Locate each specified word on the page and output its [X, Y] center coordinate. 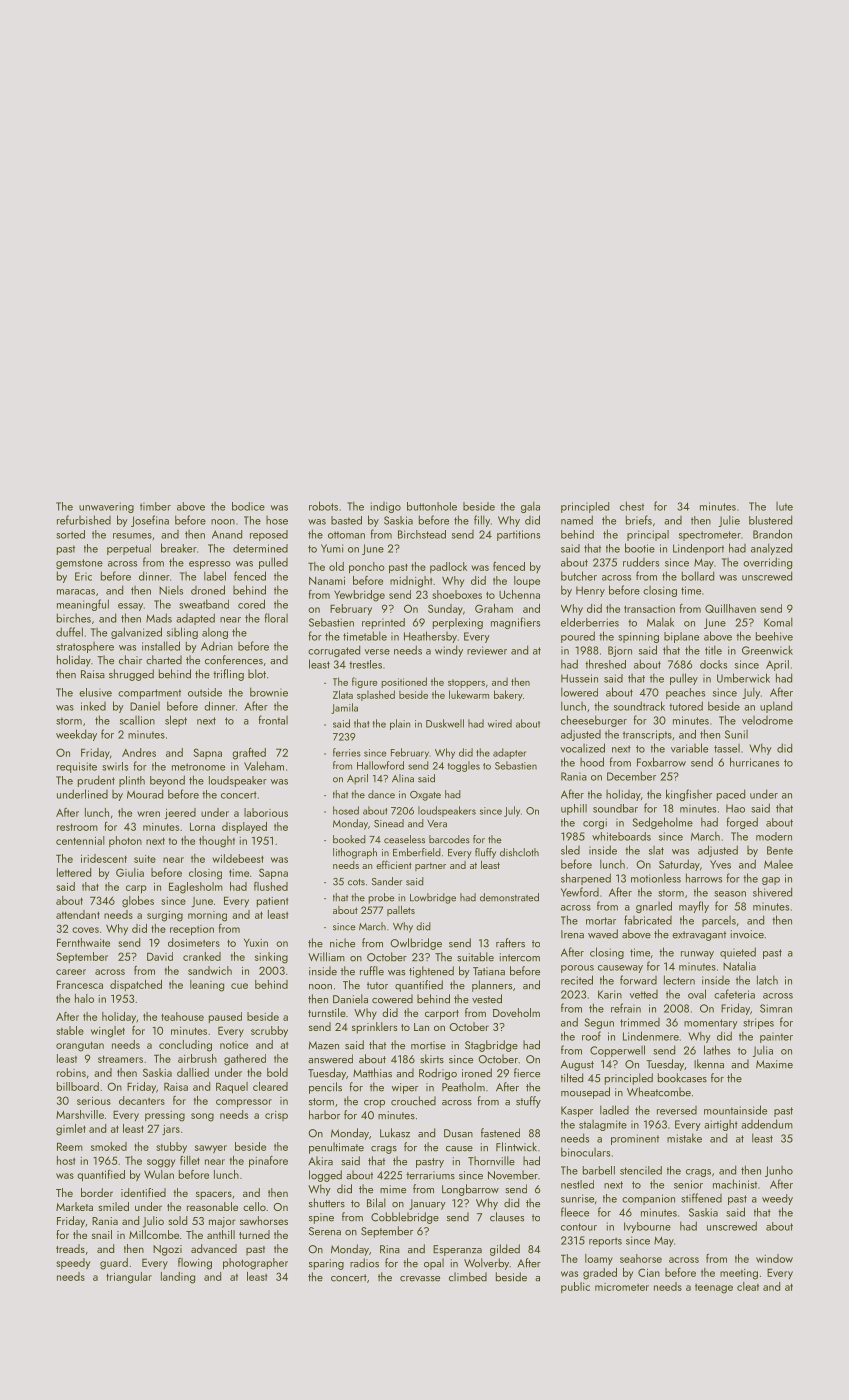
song [202, 1117]
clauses [507, 1217]
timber [155, 506]
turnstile [327, 1012]
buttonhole [432, 506]
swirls [115, 766]
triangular [129, 1278]
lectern [679, 980]
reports [605, 1242]
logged [325, 1176]
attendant [78, 914]
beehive [774, 636]
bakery [508, 695]
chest [632, 506]
